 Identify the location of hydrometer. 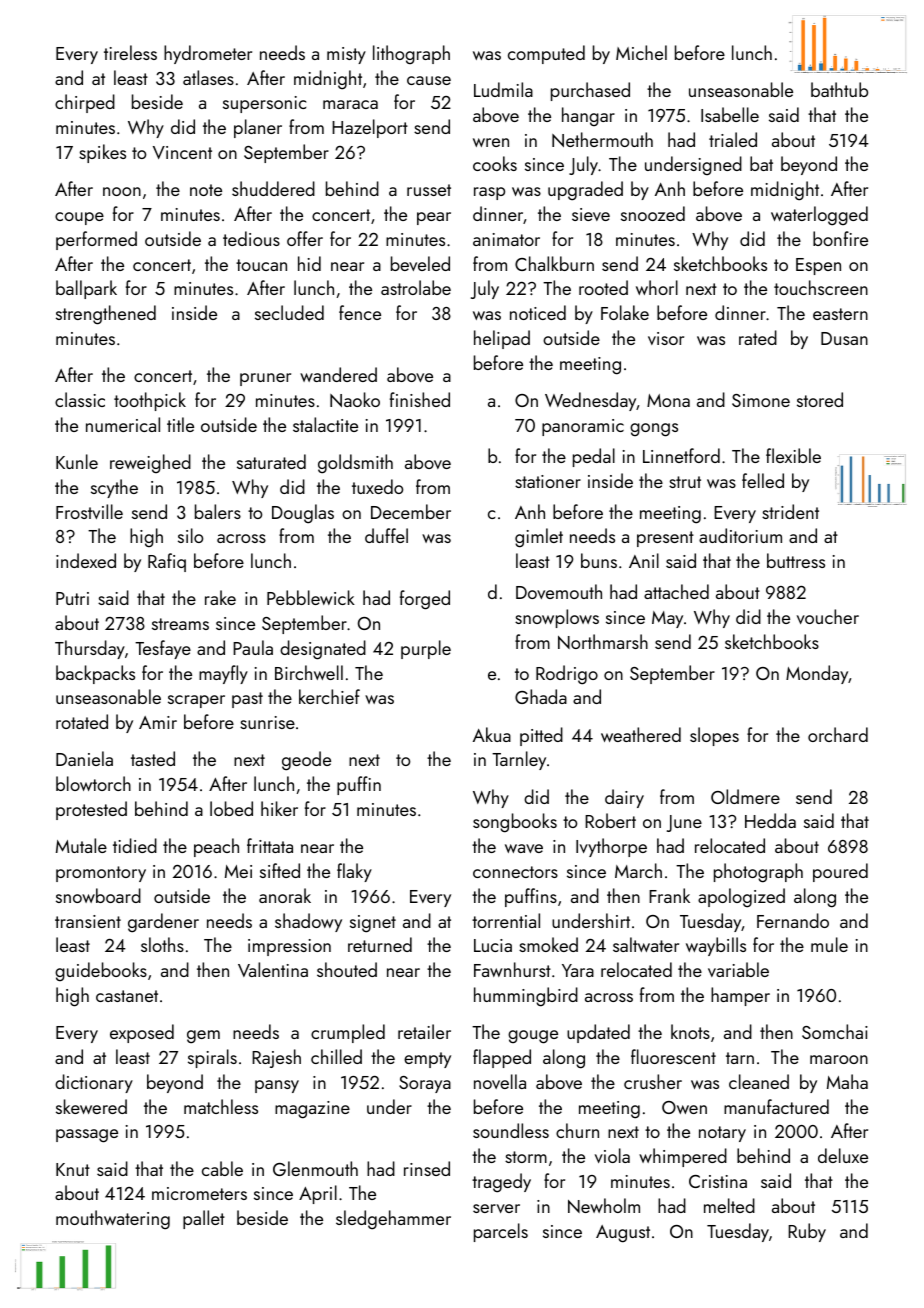
(208, 54).
